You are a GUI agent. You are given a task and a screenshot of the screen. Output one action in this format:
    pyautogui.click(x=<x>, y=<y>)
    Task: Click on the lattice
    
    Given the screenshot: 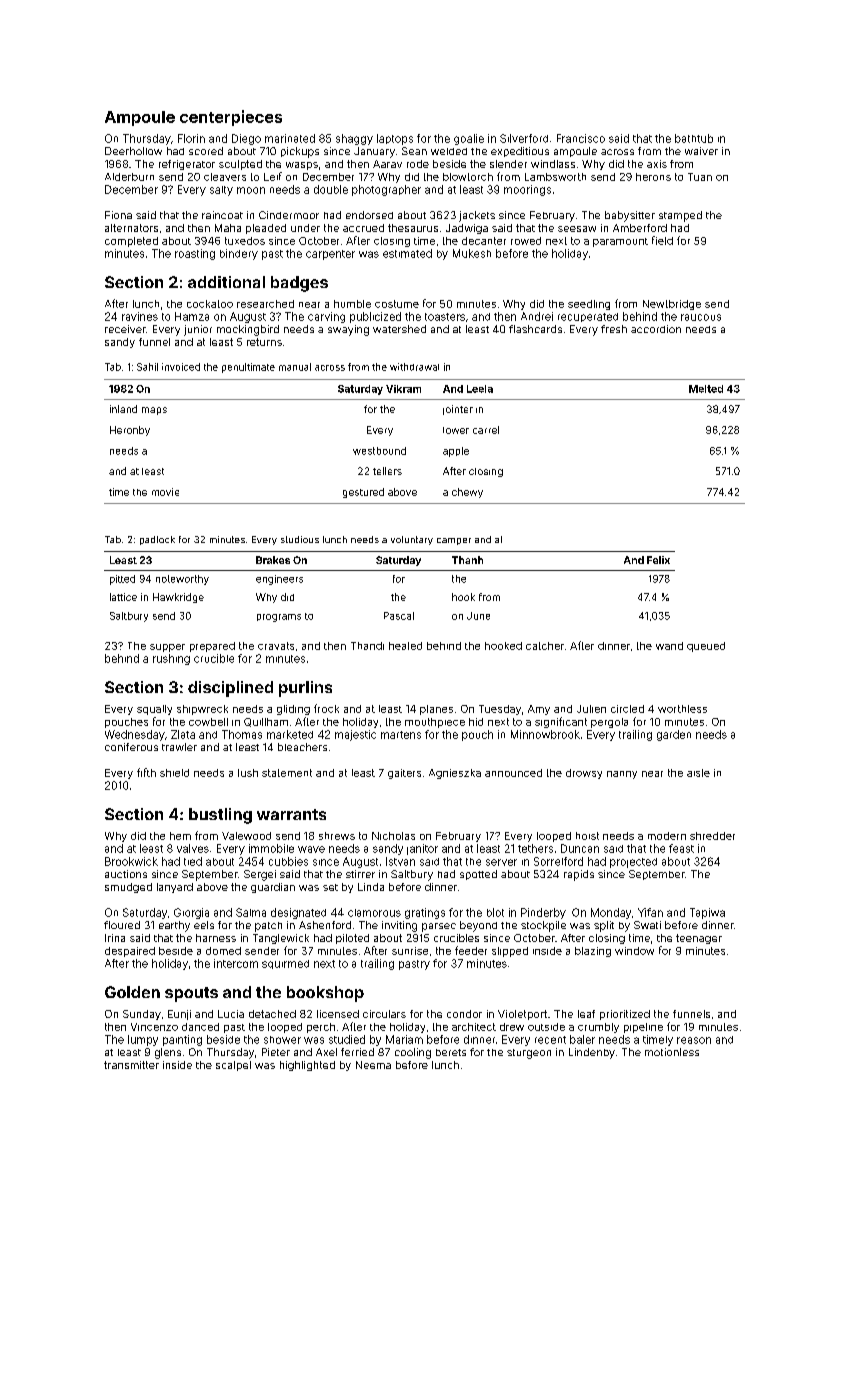 What is the action you would take?
    pyautogui.click(x=123, y=597)
